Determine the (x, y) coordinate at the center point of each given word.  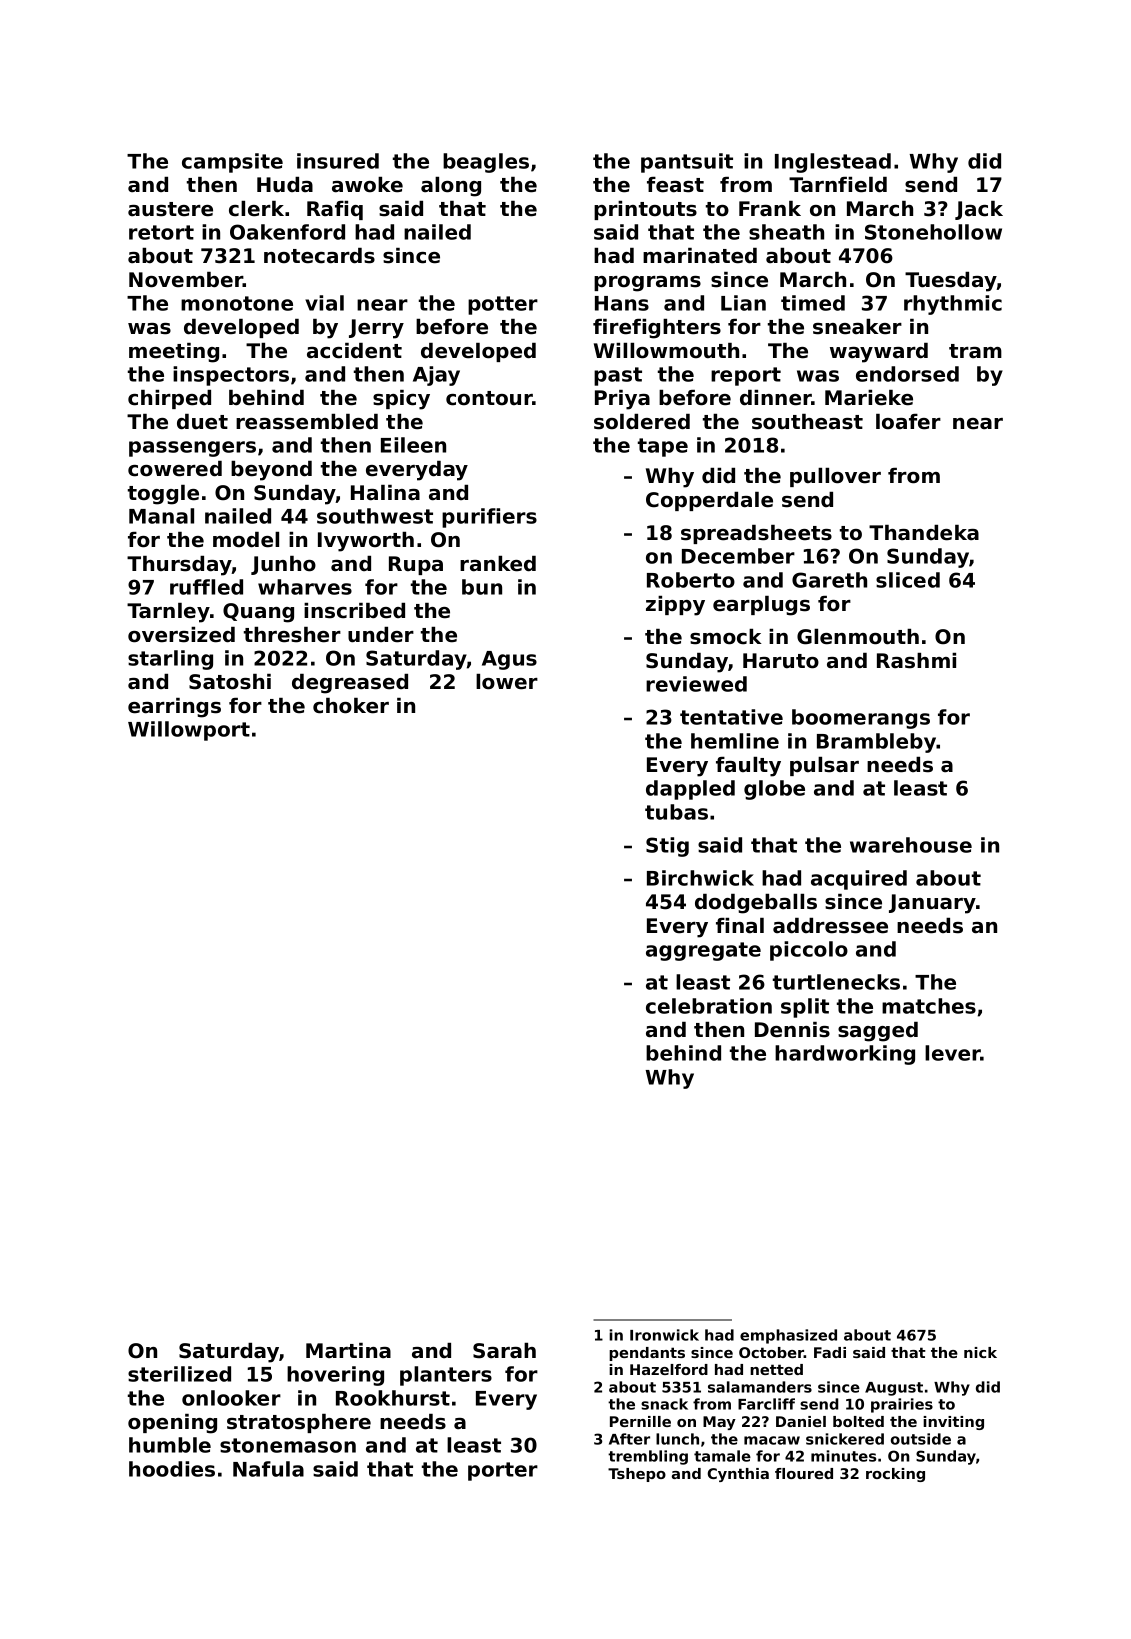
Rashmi (916, 661)
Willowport (189, 731)
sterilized (179, 1374)
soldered (642, 422)
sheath (786, 232)
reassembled (307, 422)
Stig (667, 847)
